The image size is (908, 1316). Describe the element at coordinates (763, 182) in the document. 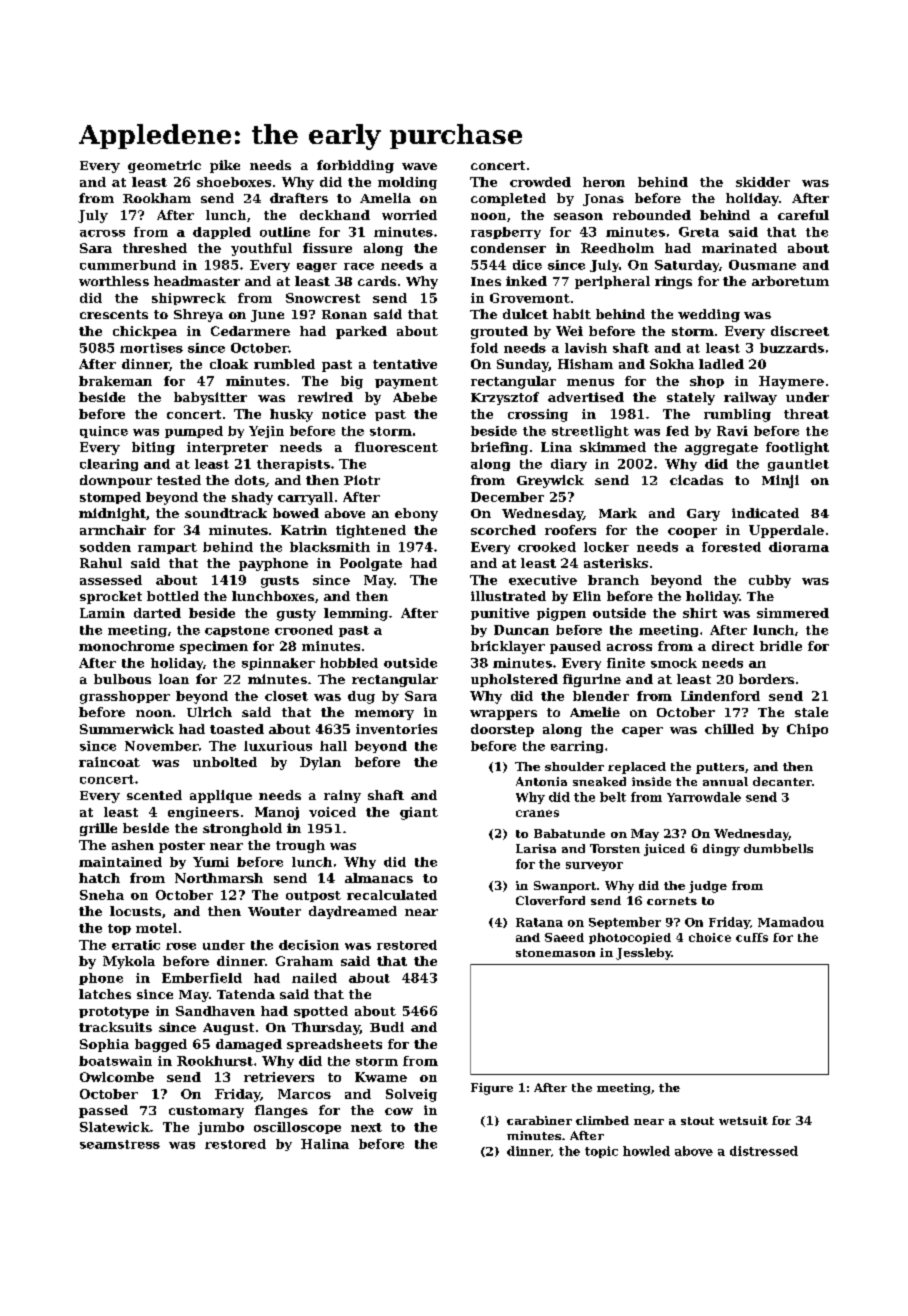

I see `skidder` at that location.
